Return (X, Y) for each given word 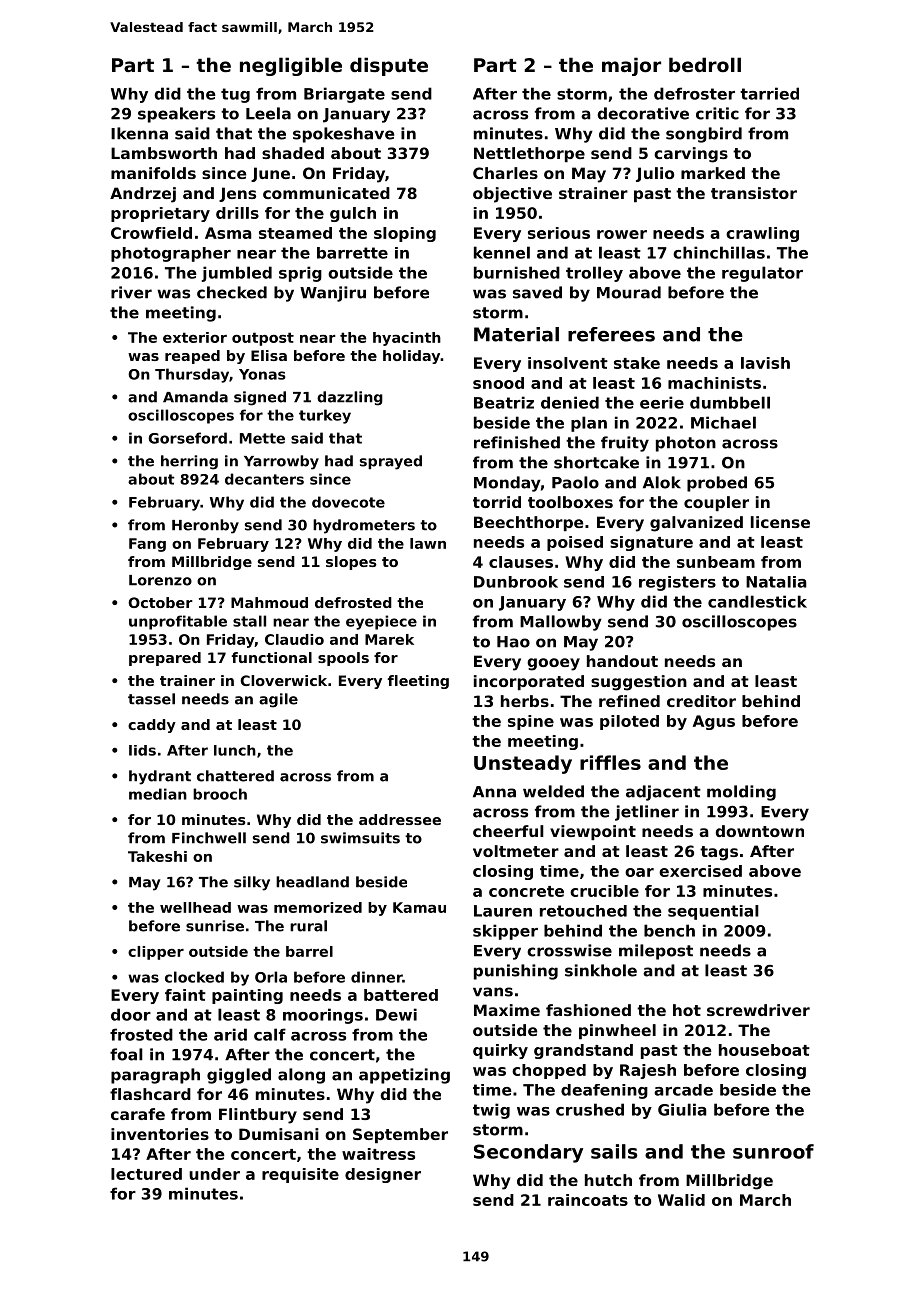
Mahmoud (269, 602)
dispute (389, 66)
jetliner (647, 813)
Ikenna (139, 133)
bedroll (705, 64)
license (780, 522)
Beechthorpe (528, 523)
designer (383, 1175)
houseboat (764, 1050)
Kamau (419, 907)
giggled (239, 1076)
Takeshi (157, 856)
